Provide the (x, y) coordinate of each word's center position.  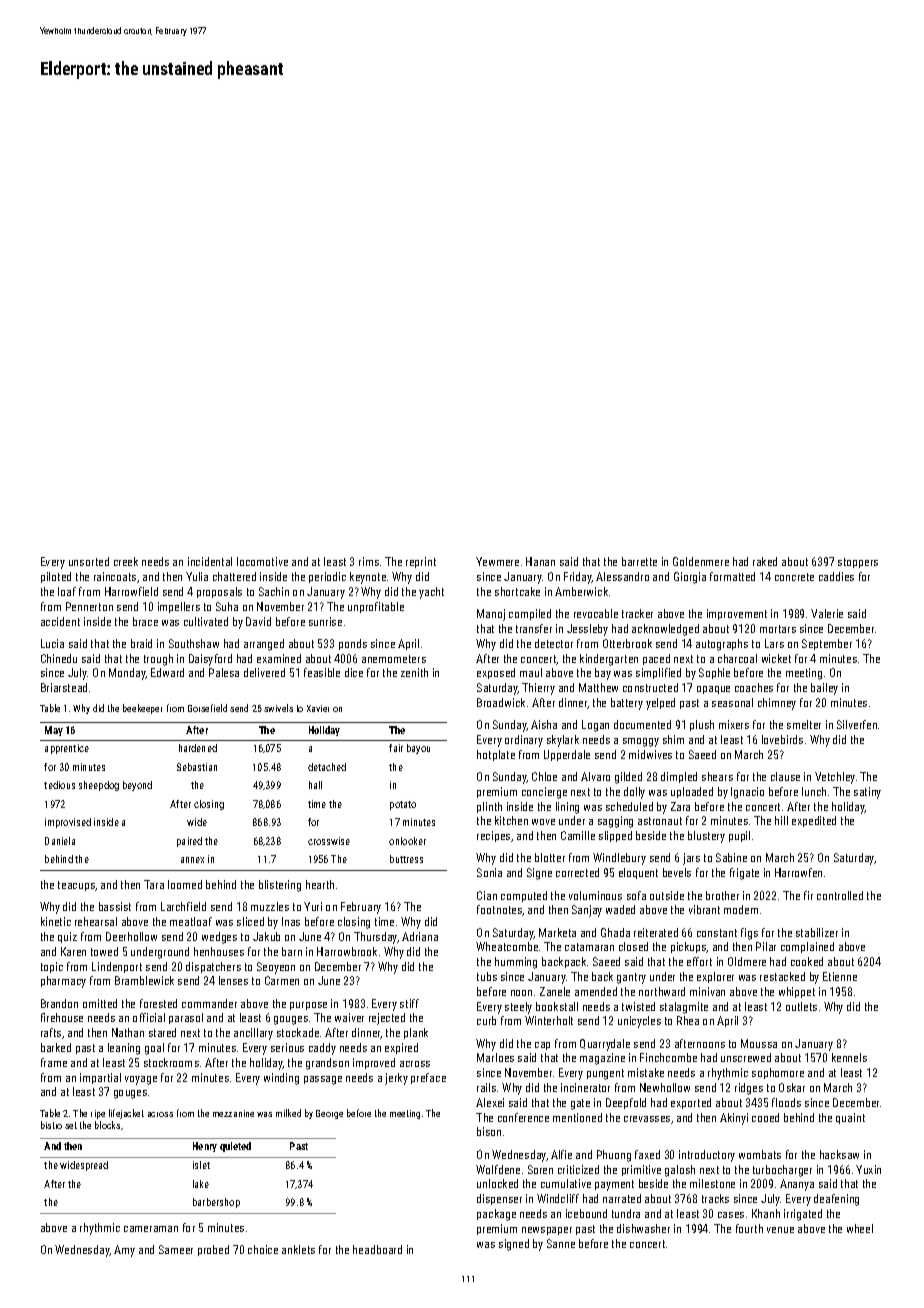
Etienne (840, 976)
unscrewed (746, 1057)
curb (486, 1020)
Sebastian (197, 767)
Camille (578, 835)
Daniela (60, 841)
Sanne (561, 1243)
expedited (814, 821)
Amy (124, 1251)
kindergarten (609, 660)
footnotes (500, 910)
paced (656, 659)
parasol (186, 1018)
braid (141, 643)
